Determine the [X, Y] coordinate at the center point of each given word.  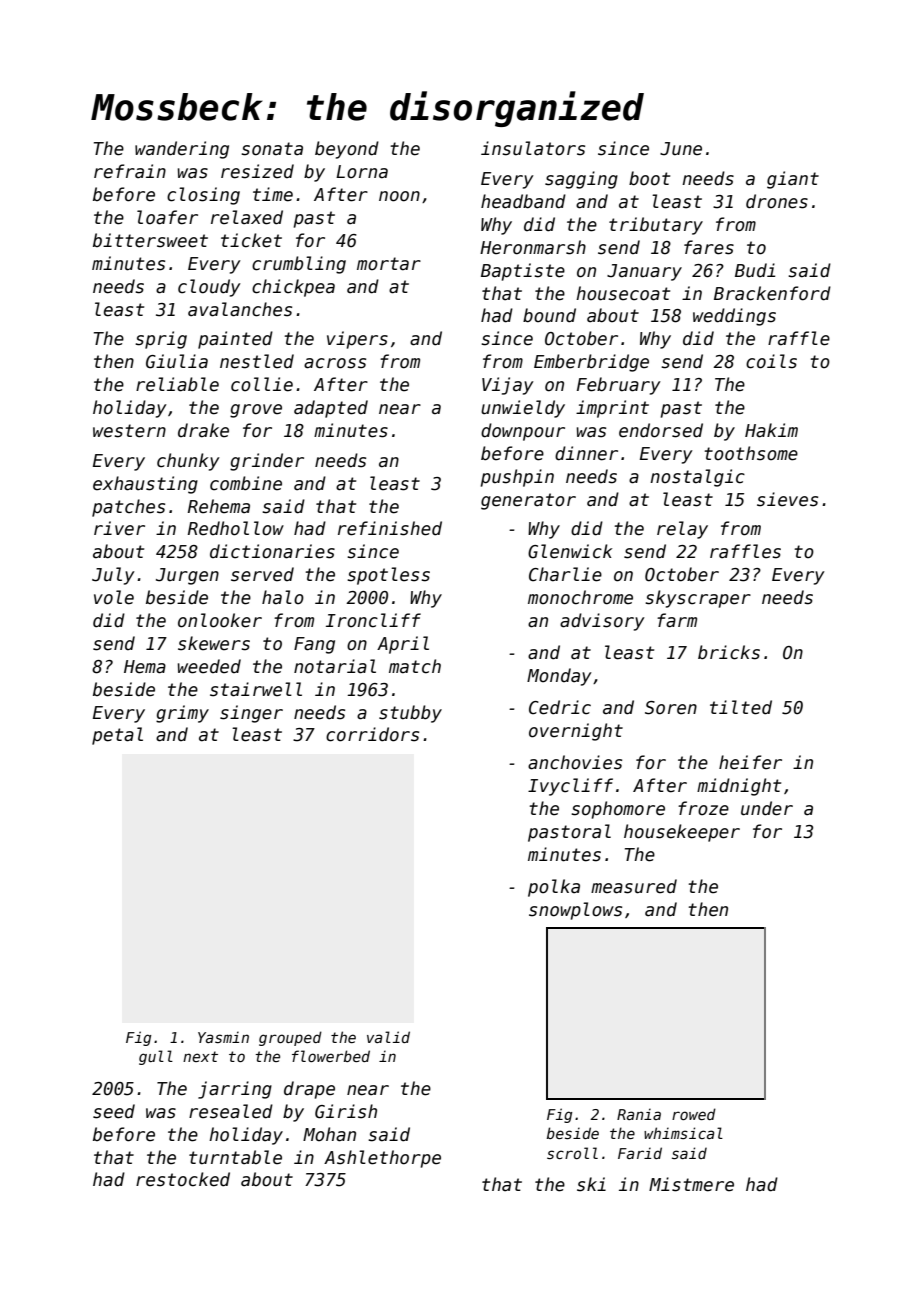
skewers [214, 643]
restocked [183, 1179]
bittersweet [150, 240]
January [644, 272]
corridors [372, 734]
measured [634, 886]
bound [549, 315]
